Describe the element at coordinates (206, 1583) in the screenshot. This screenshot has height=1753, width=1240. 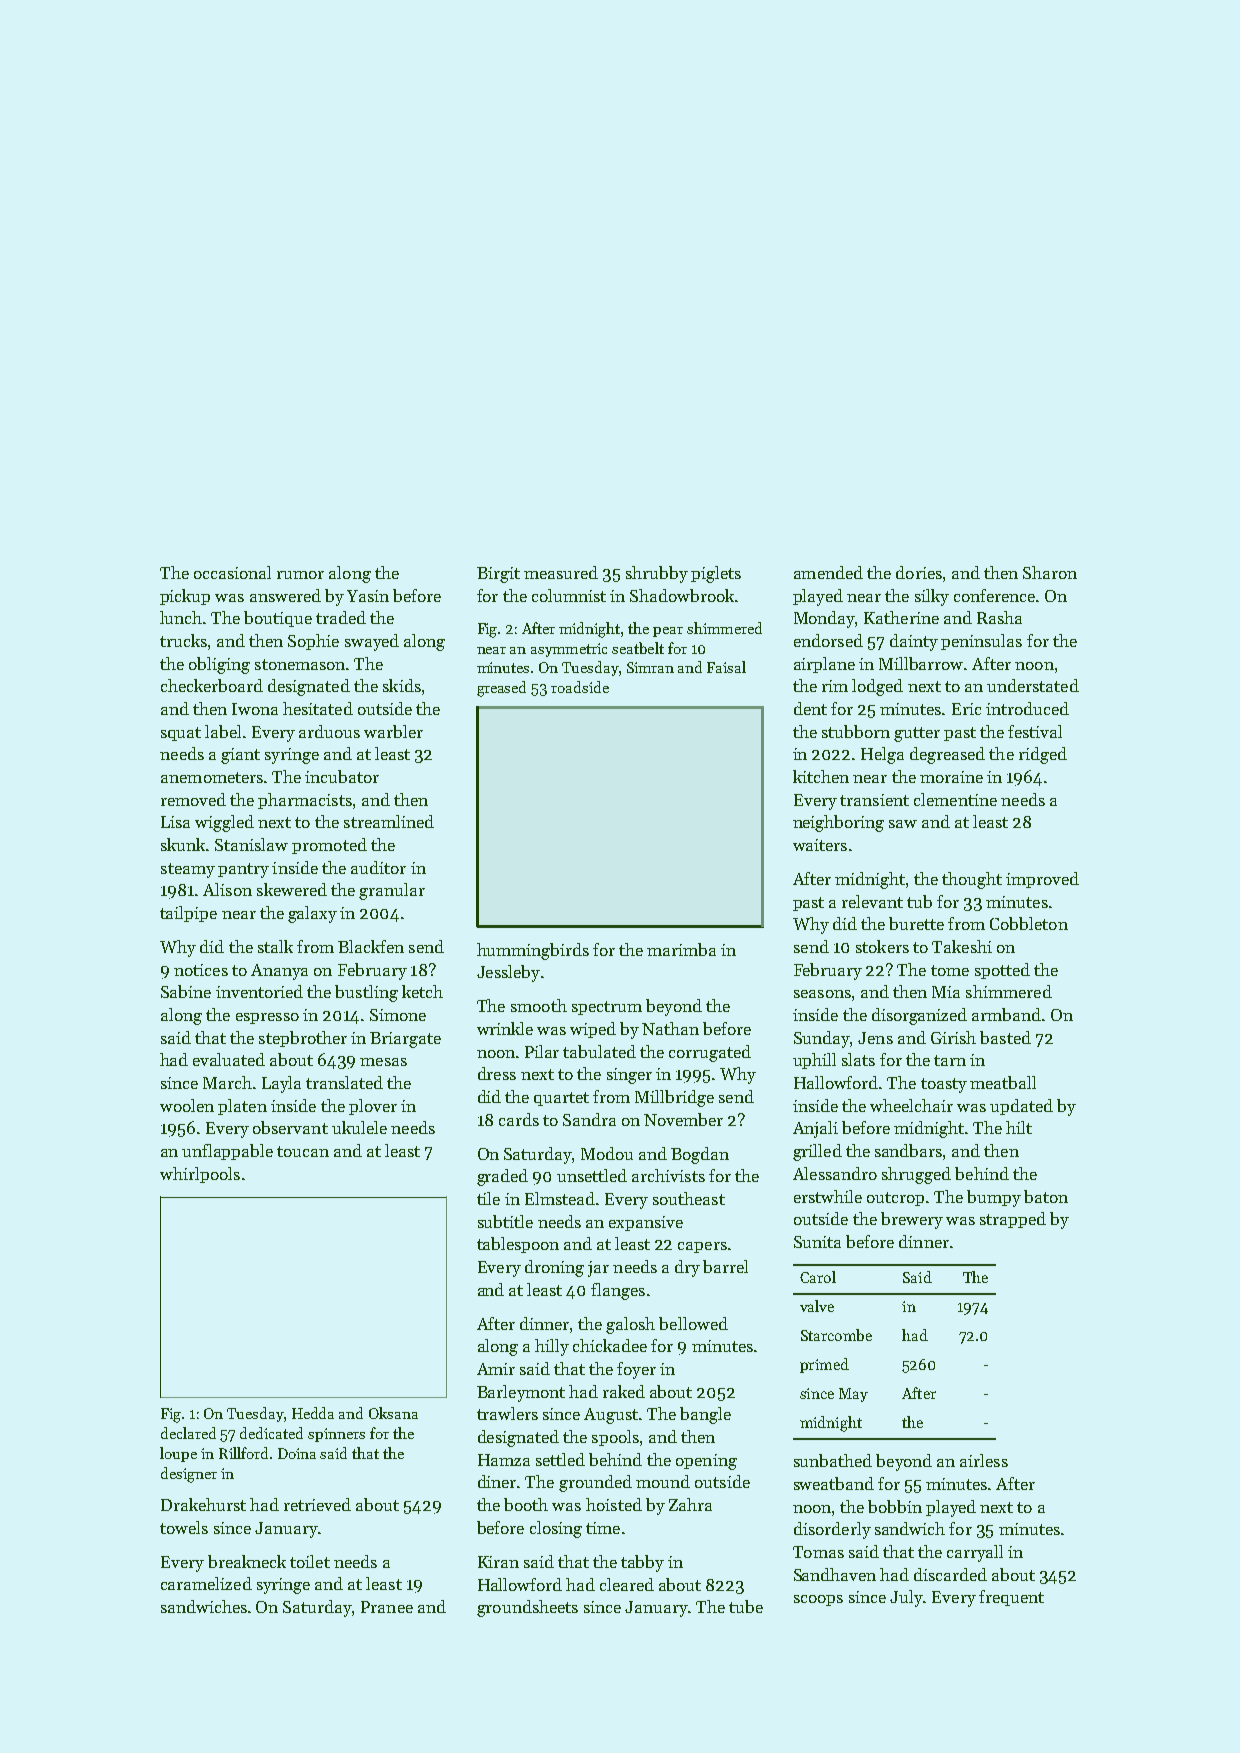
I see `caramelized` at that location.
